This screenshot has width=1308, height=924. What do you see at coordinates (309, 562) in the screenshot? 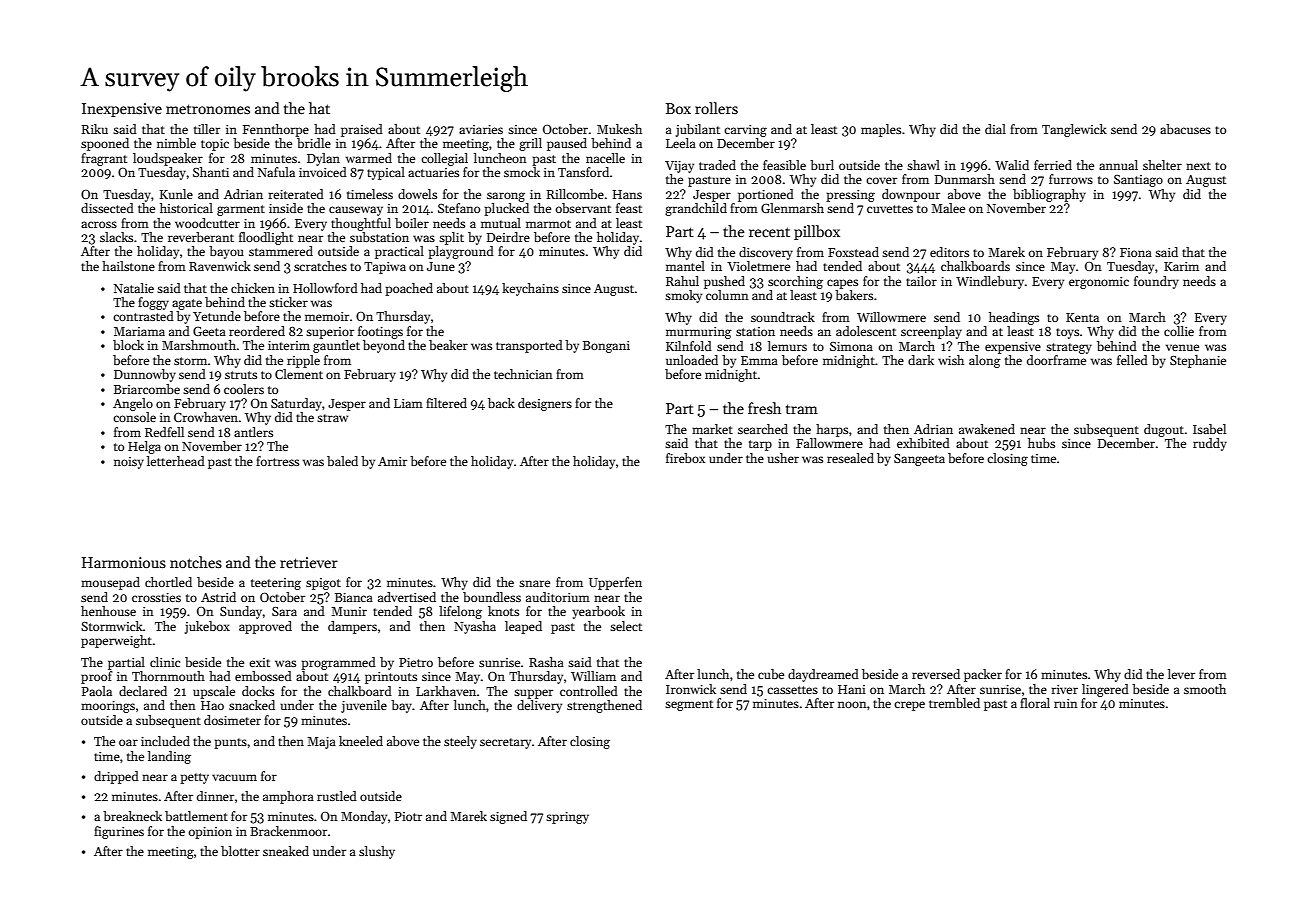
I see `retriever` at bounding box center [309, 562].
